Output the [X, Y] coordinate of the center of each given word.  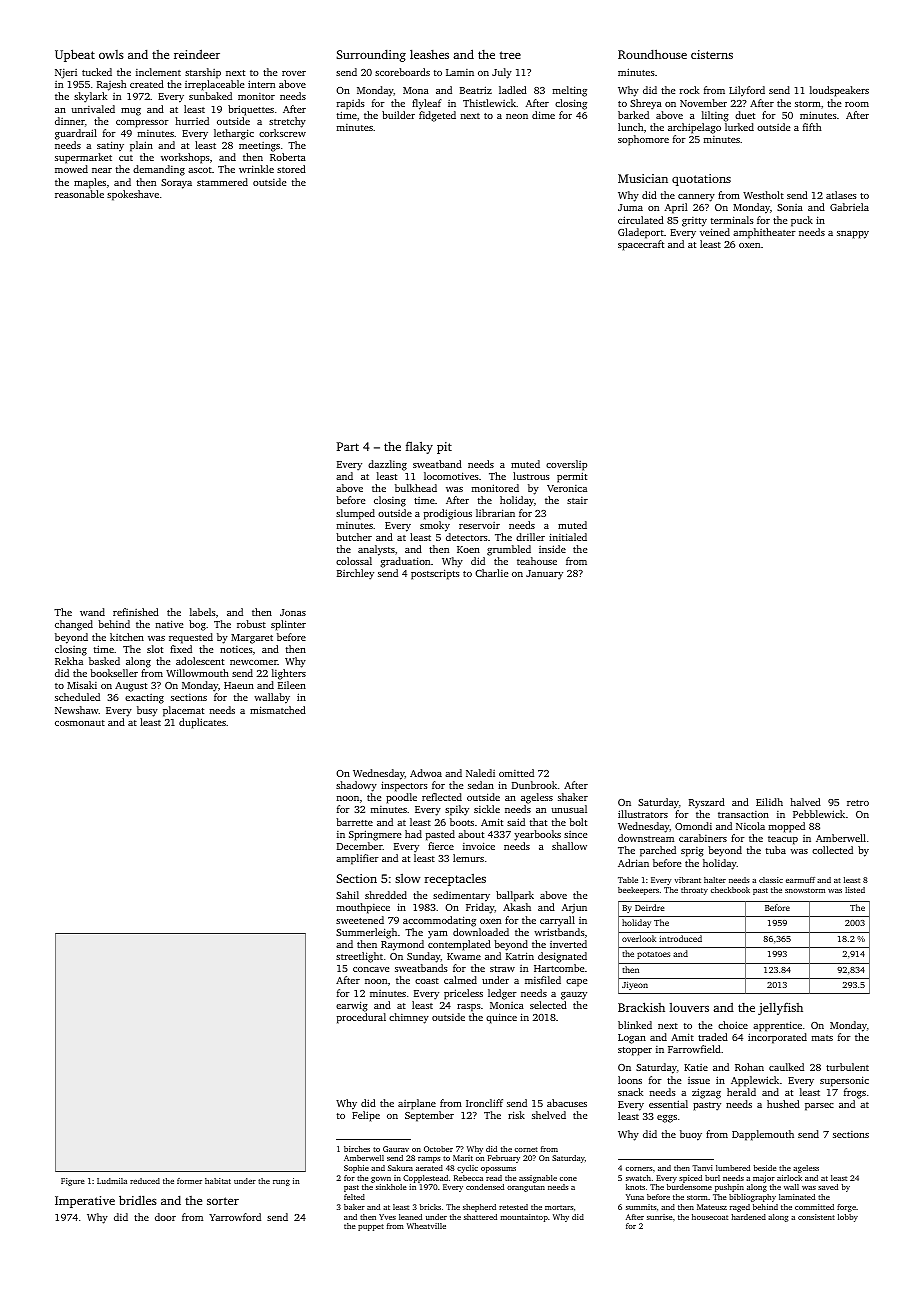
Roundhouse [652, 54]
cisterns [712, 54]
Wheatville [426, 1226]
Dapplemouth [763, 1135]
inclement [158, 72]
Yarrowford [235, 1217]
